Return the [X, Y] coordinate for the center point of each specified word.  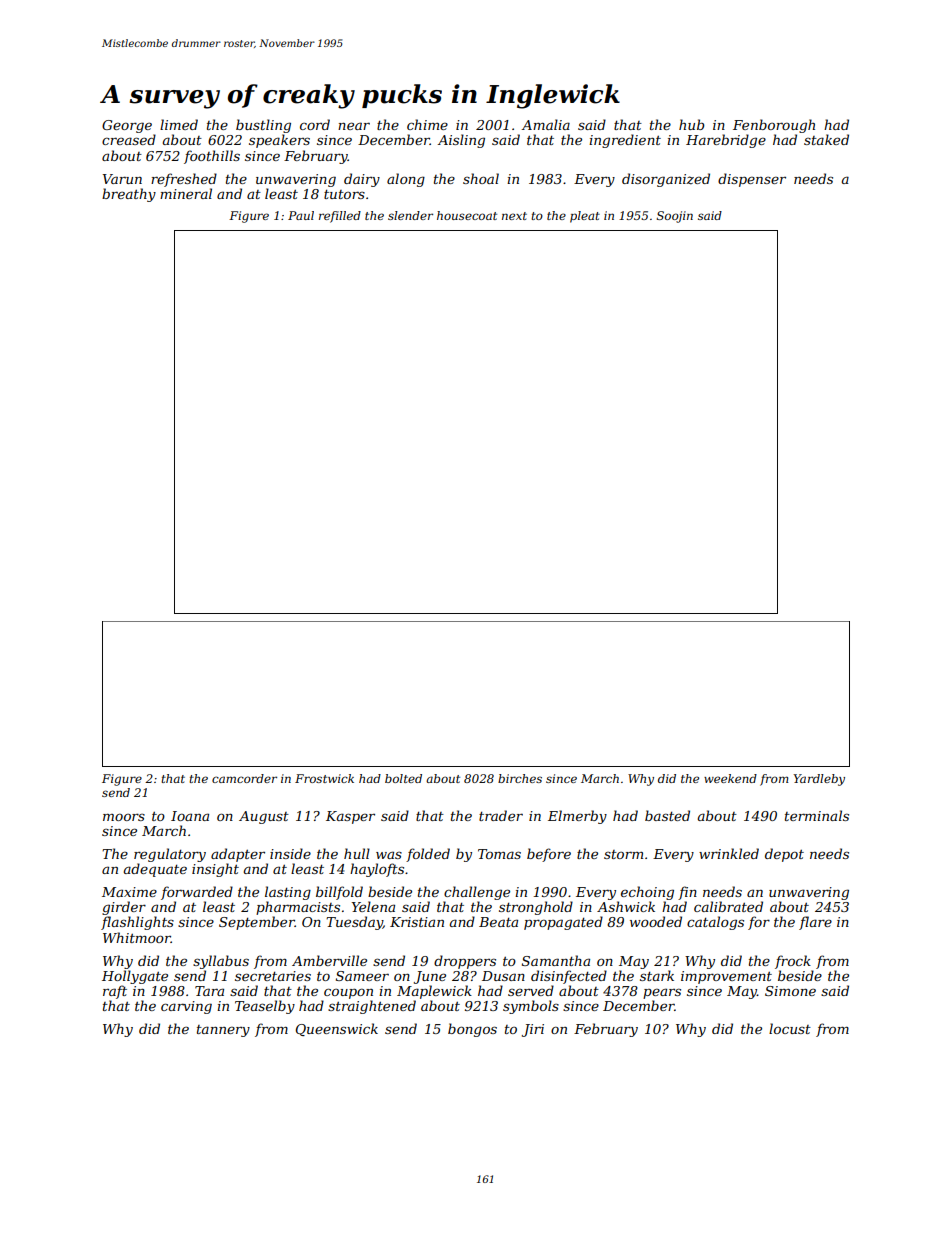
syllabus [221, 962]
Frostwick [324, 778]
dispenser [752, 180]
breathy [129, 195]
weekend [730, 778]
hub [692, 124]
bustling [263, 126]
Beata [498, 922]
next [514, 216]
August [264, 817]
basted [667, 815]
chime [427, 124]
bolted [403, 778]
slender [410, 215]
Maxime [129, 892]
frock [793, 962]
